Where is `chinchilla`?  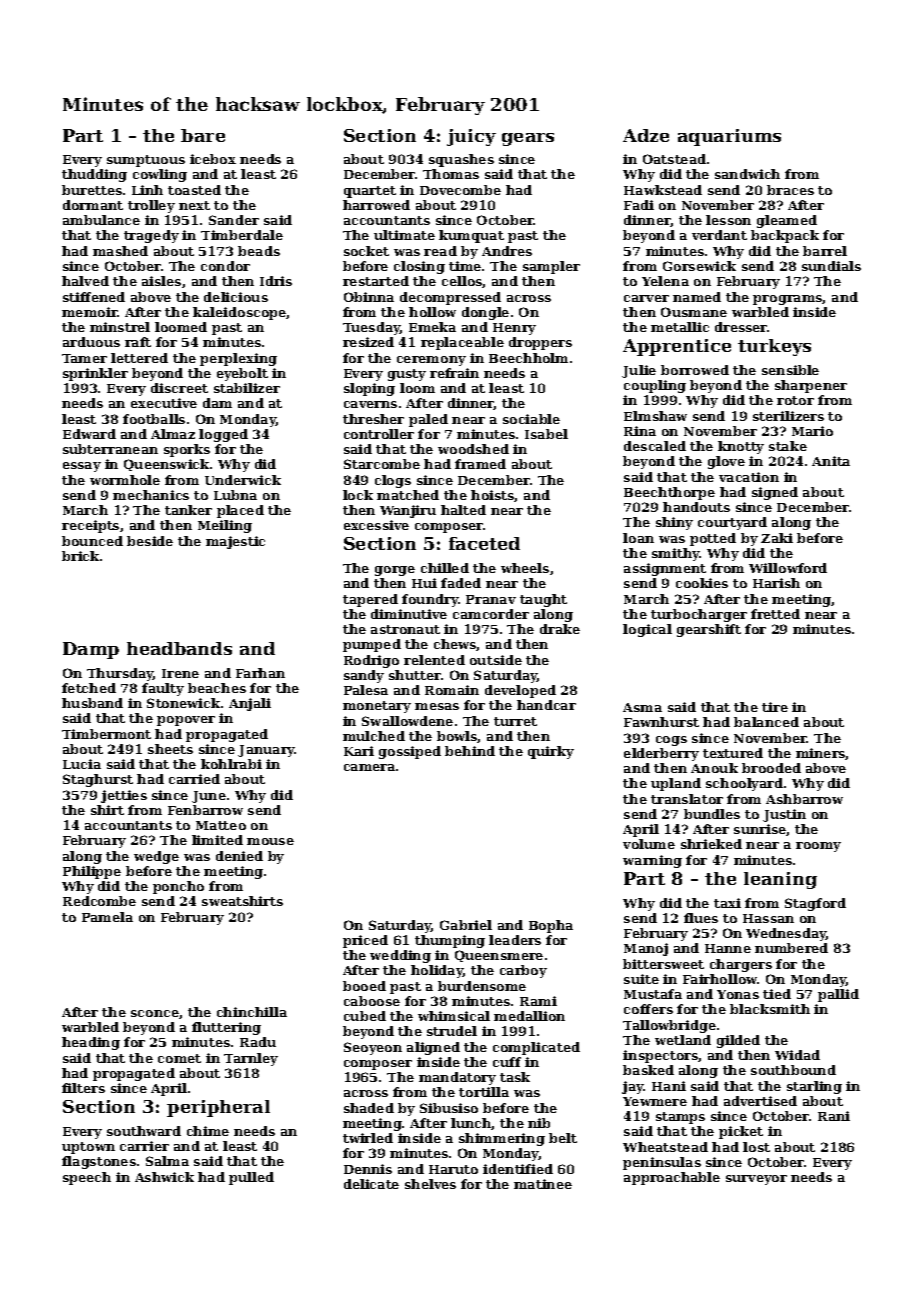
chinchilla is located at coordinates (252, 1012).
